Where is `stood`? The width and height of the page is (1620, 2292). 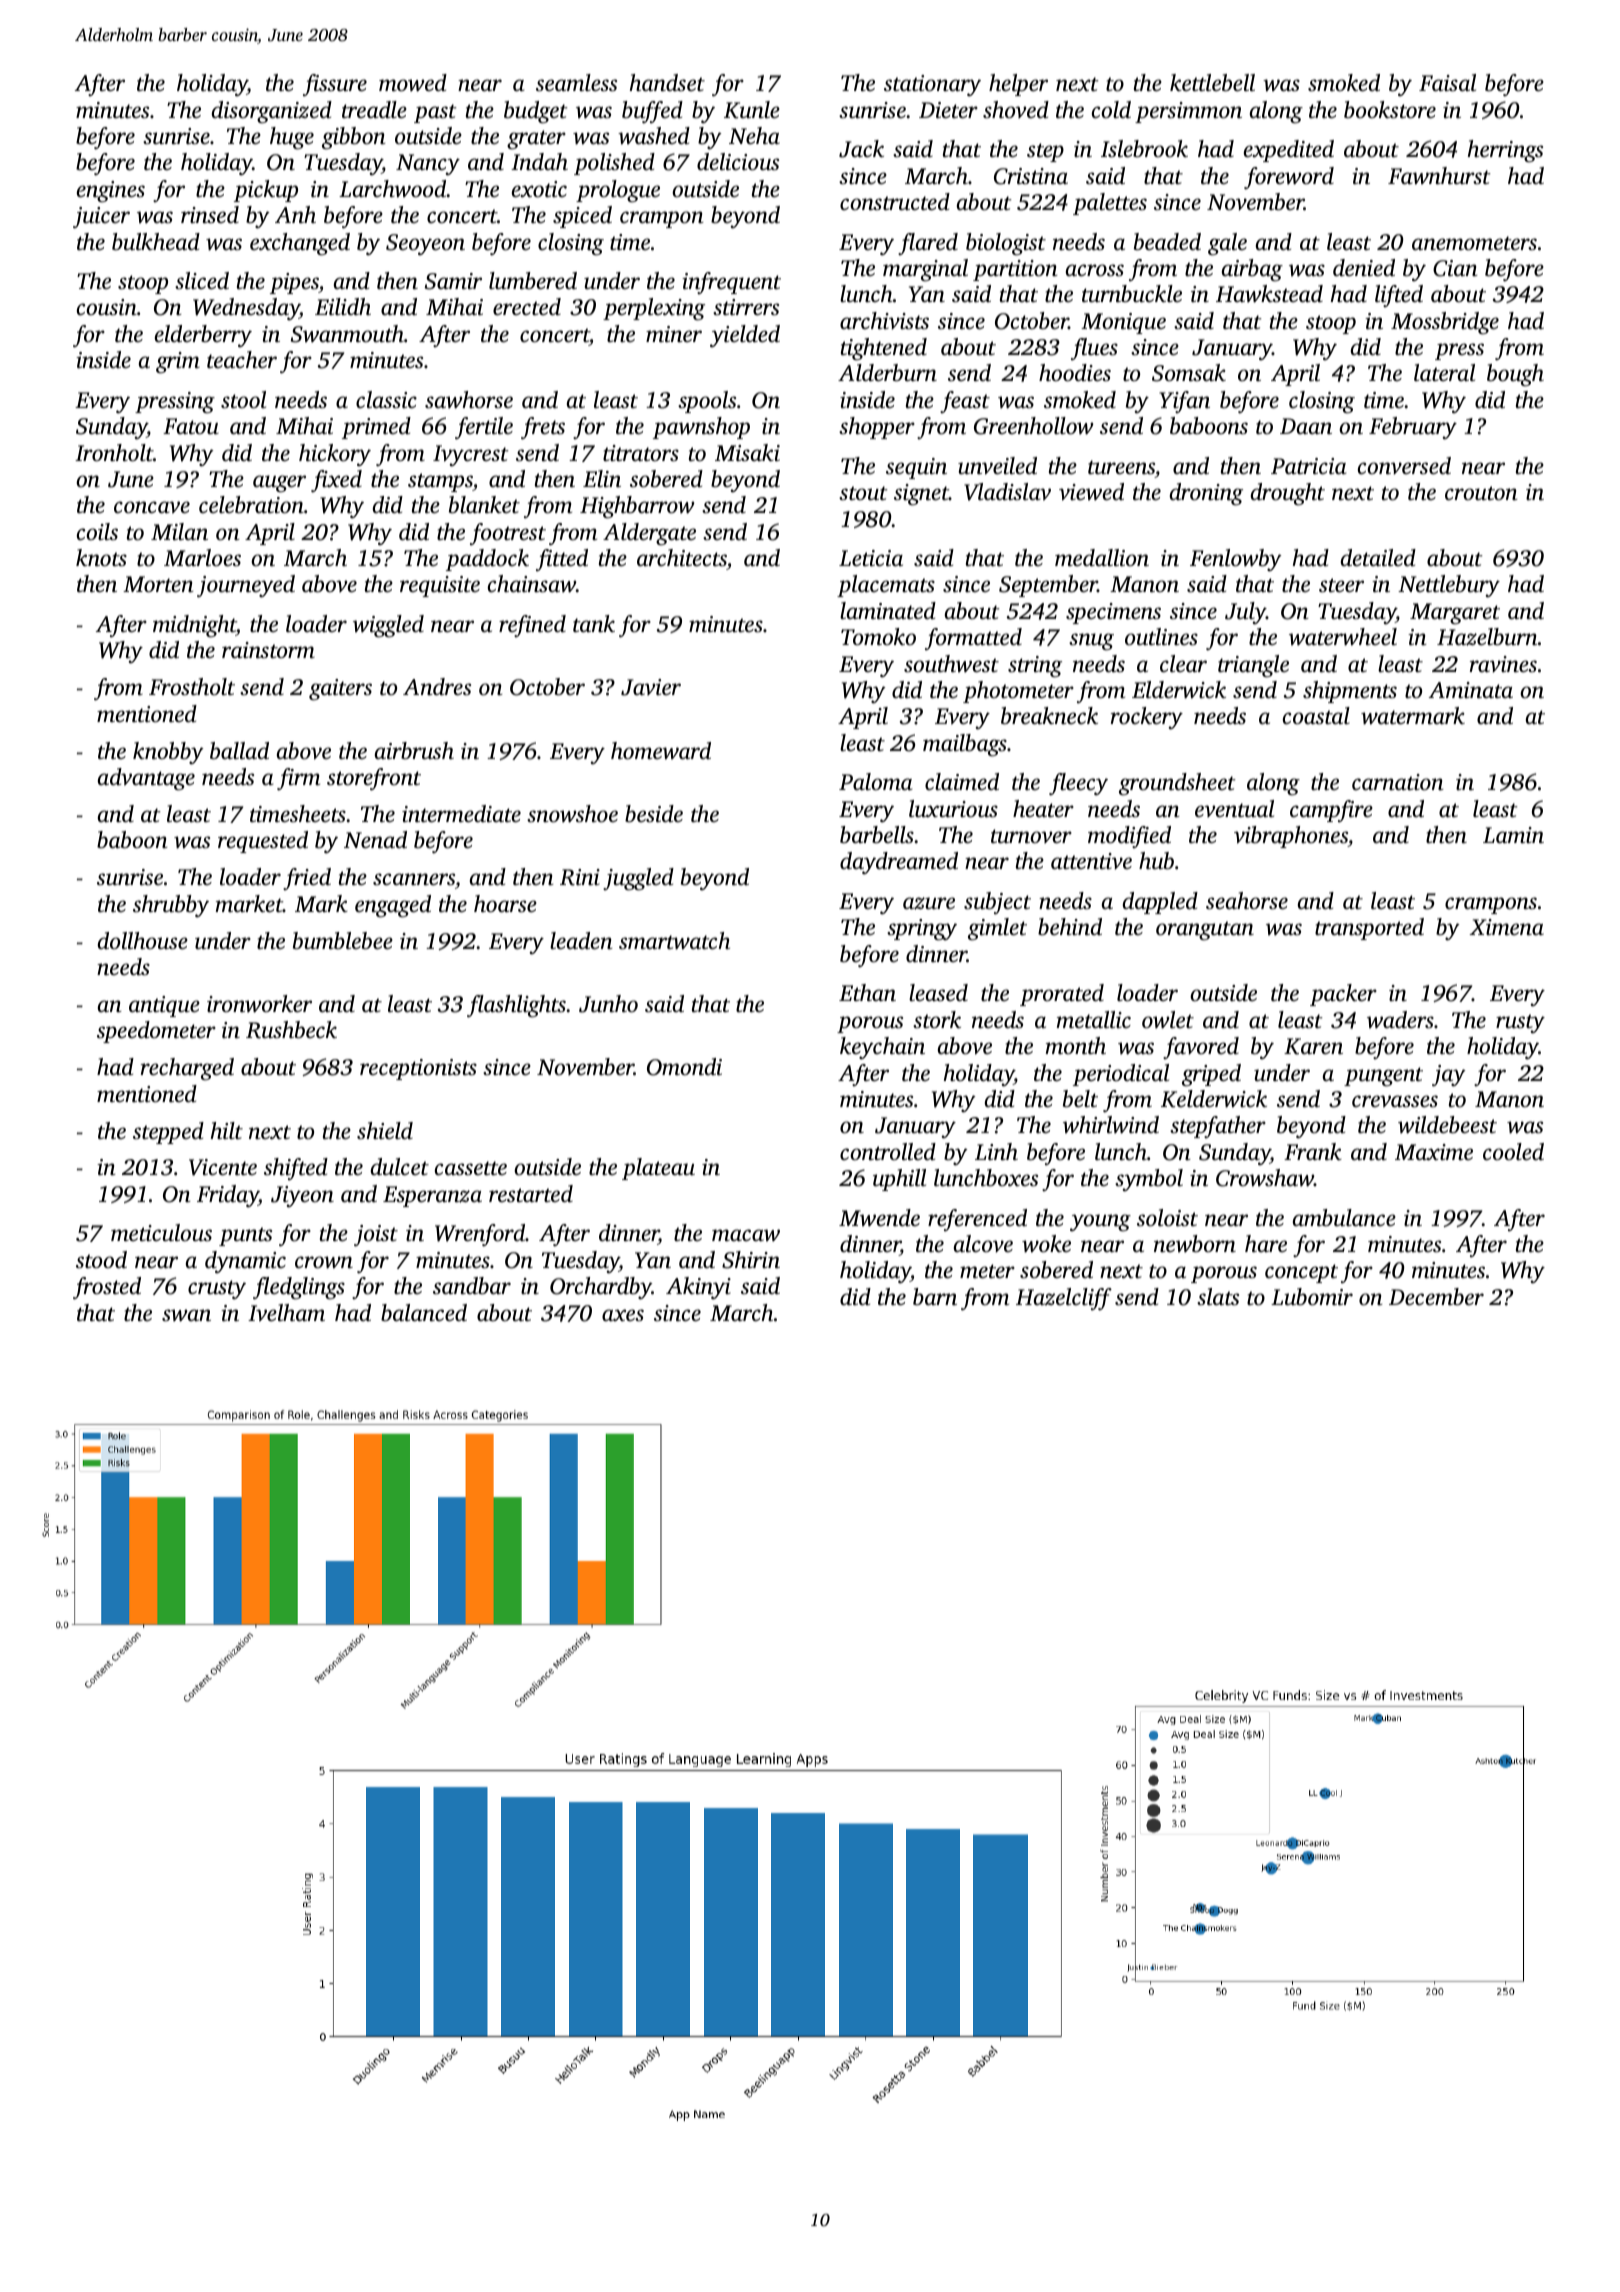
stood is located at coordinates (101, 1260).
